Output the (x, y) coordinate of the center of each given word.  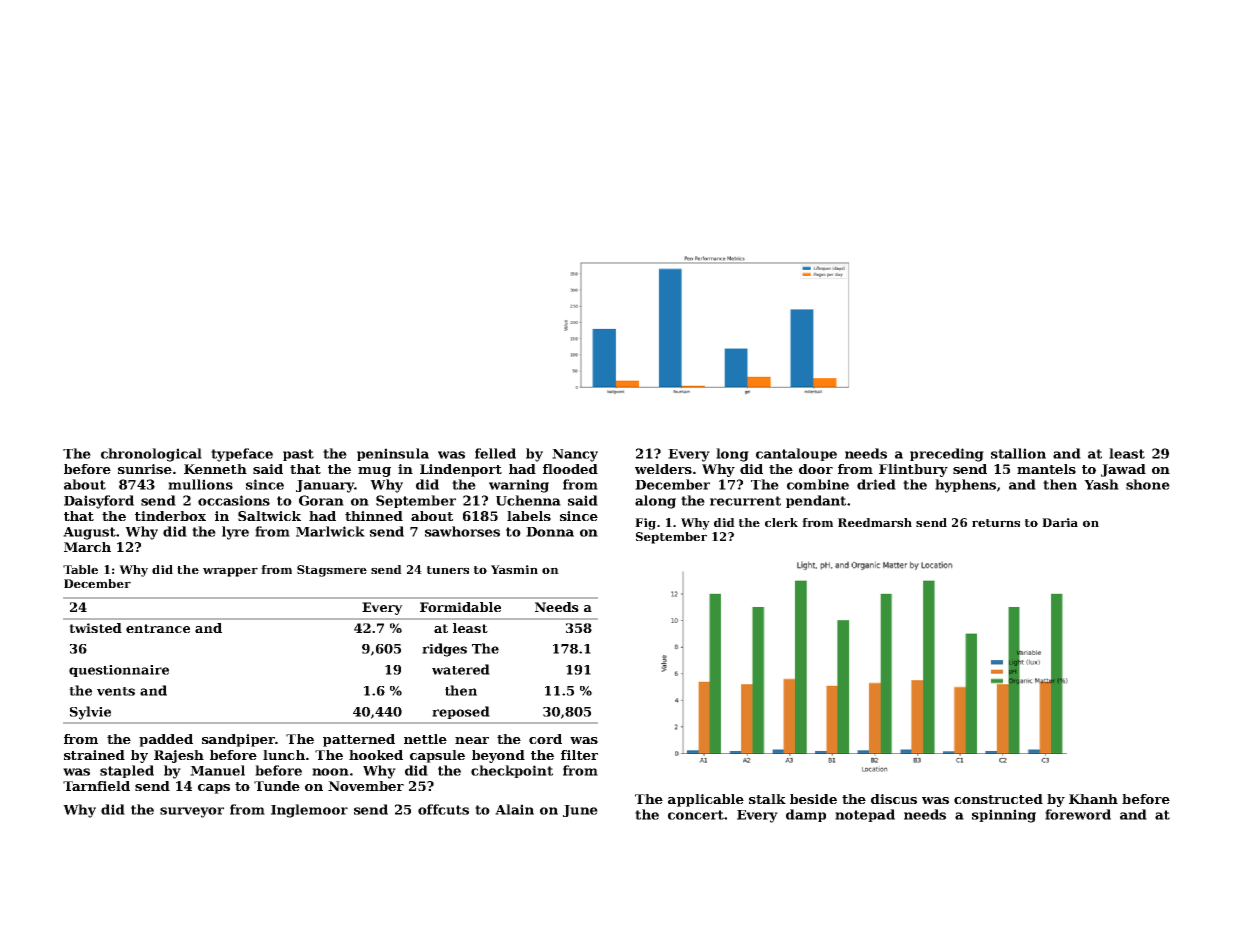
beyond (498, 756)
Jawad (1123, 470)
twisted (95, 628)
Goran (321, 500)
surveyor (192, 812)
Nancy (575, 455)
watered (461, 669)
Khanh (1093, 799)
